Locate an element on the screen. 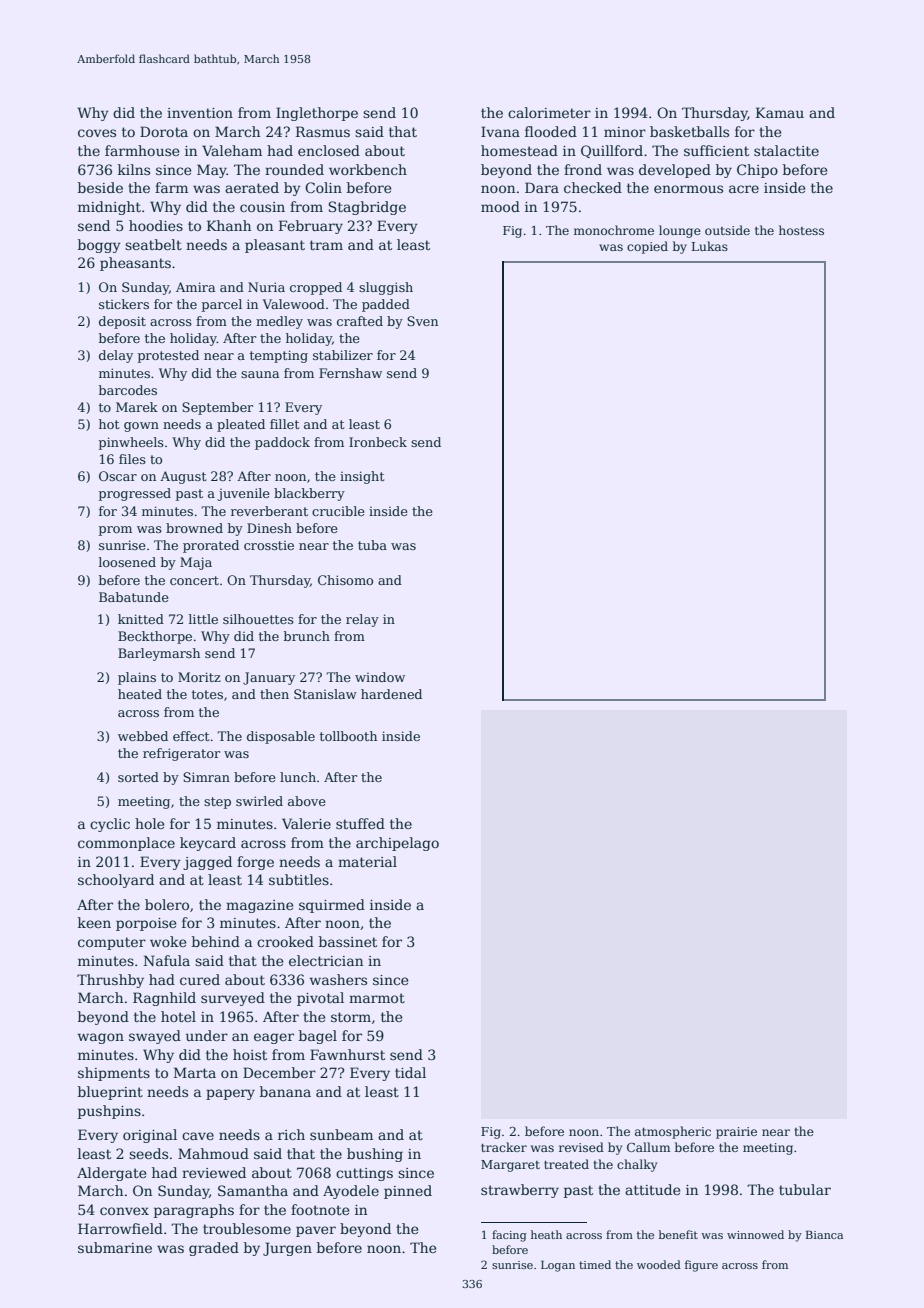 The image size is (924, 1308). Logan is located at coordinates (558, 1266).
